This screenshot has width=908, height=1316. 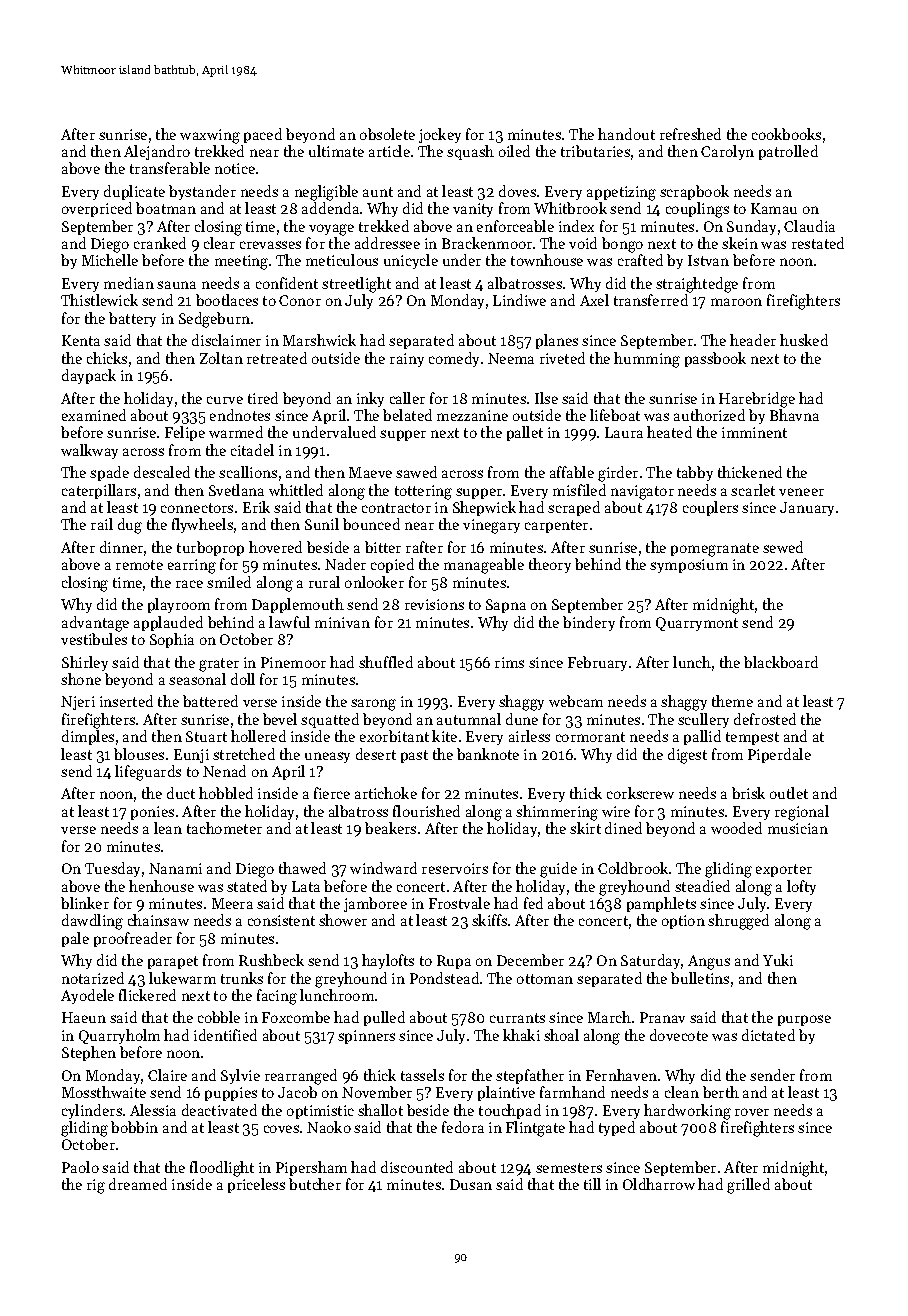 What do you see at coordinates (778, 960) in the screenshot?
I see `Yuki` at bounding box center [778, 960].
